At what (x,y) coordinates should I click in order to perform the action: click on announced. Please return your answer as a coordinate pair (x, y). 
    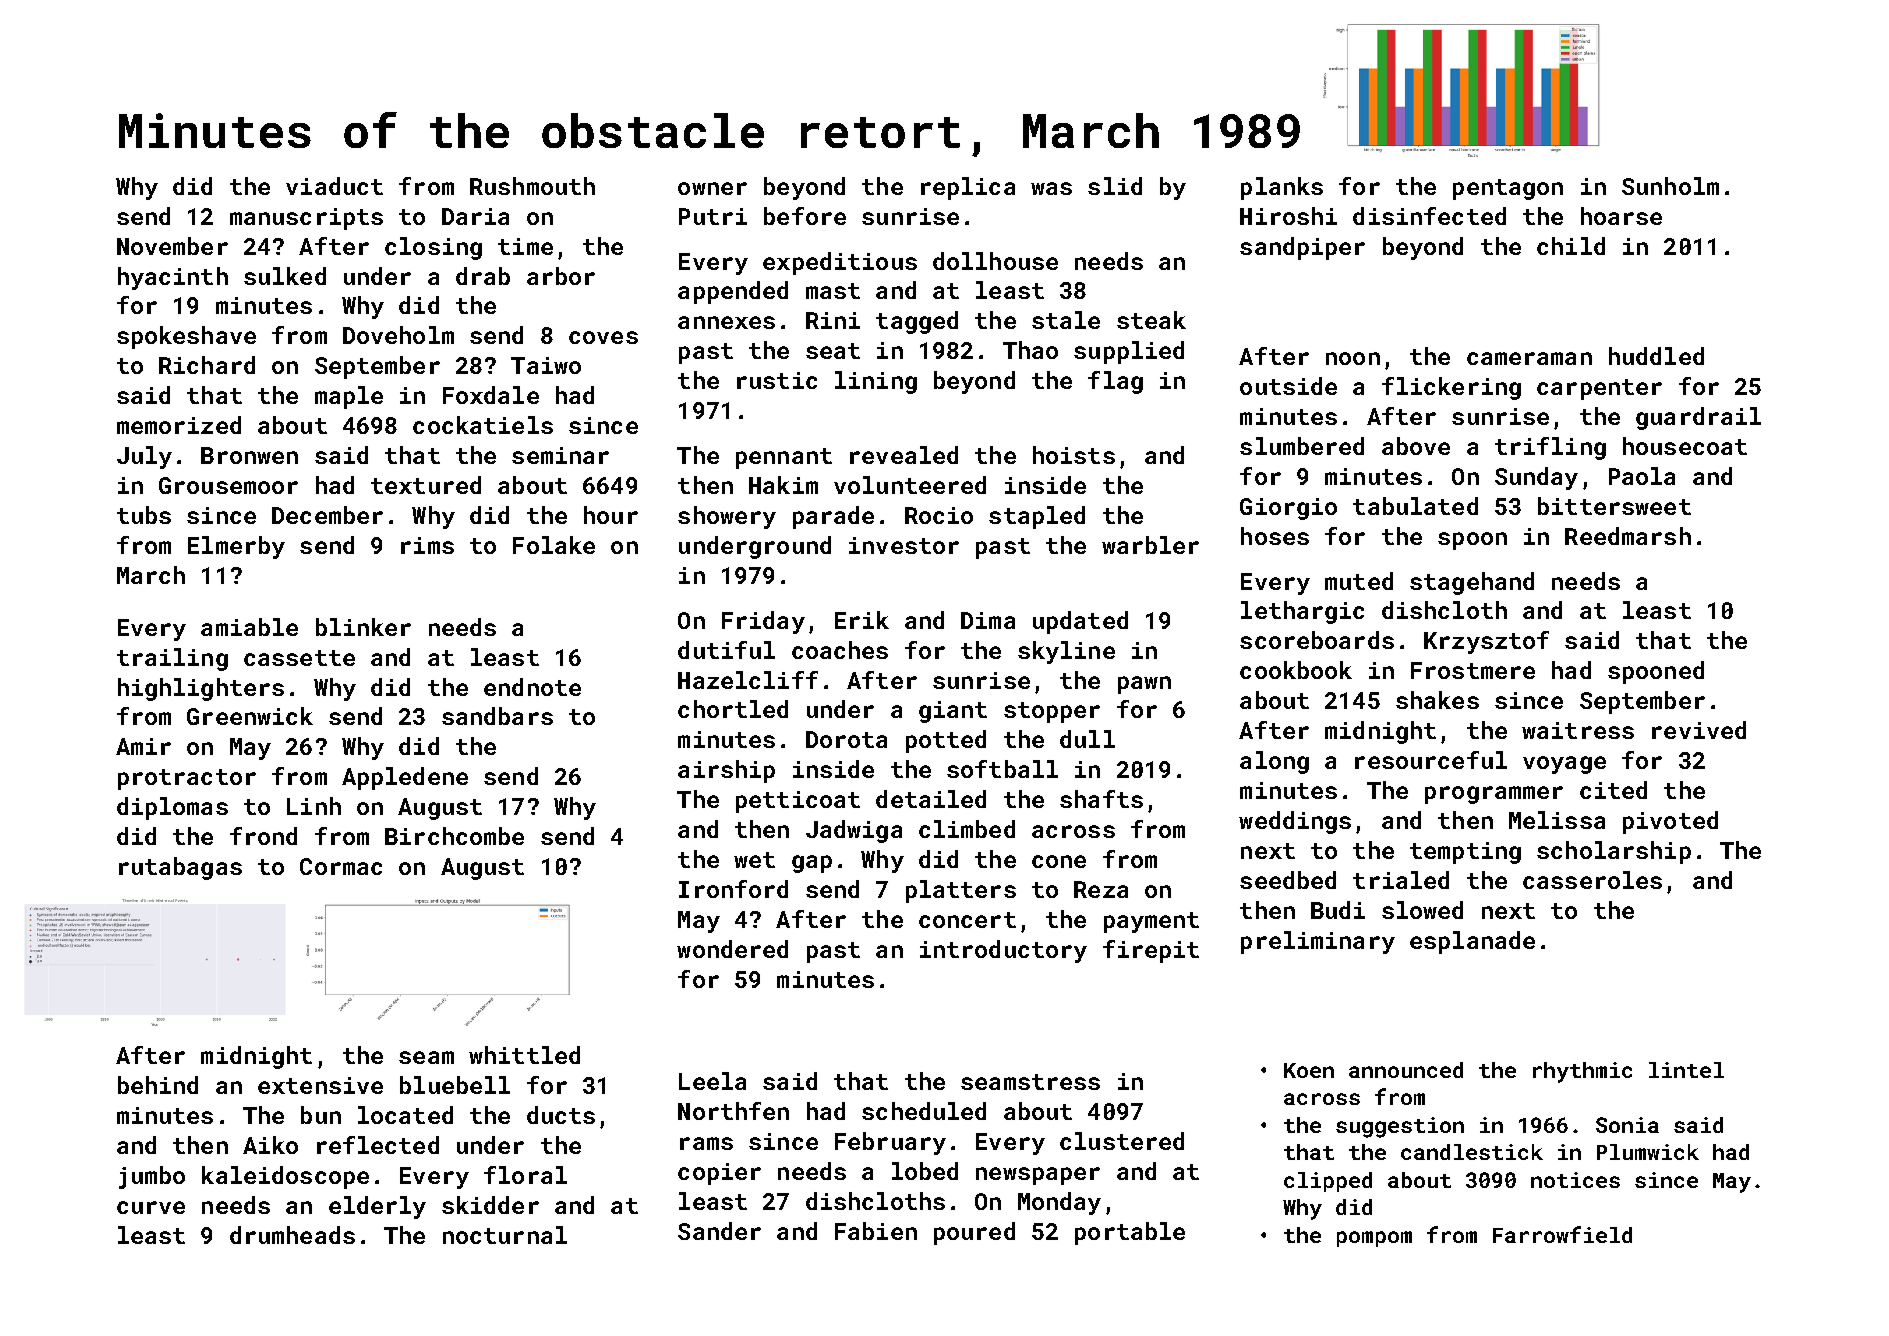
    Looking at the image, I should click on (1406, 1070).
